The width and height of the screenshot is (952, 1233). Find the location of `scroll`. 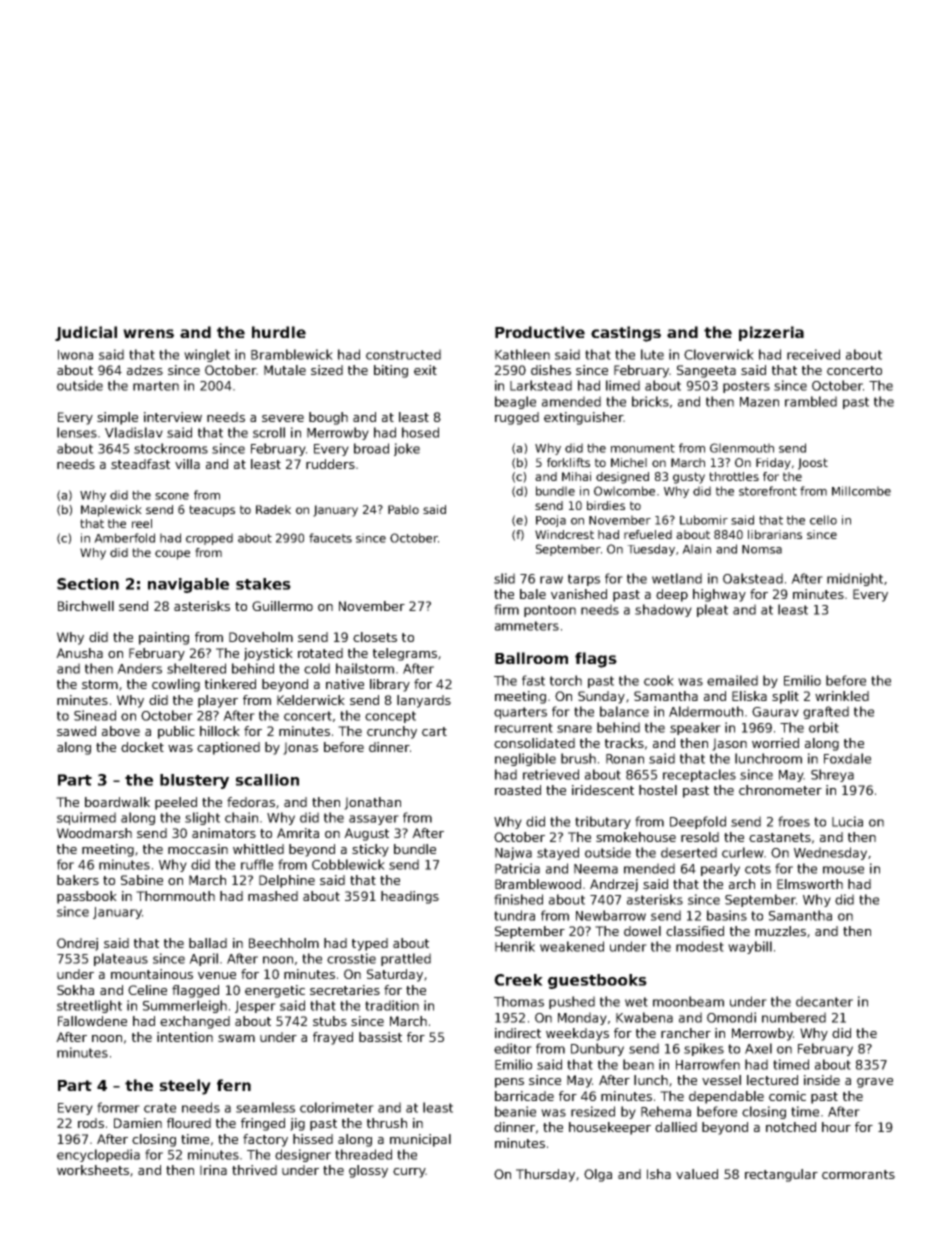

scroll is located at coordinates (269, 432).
